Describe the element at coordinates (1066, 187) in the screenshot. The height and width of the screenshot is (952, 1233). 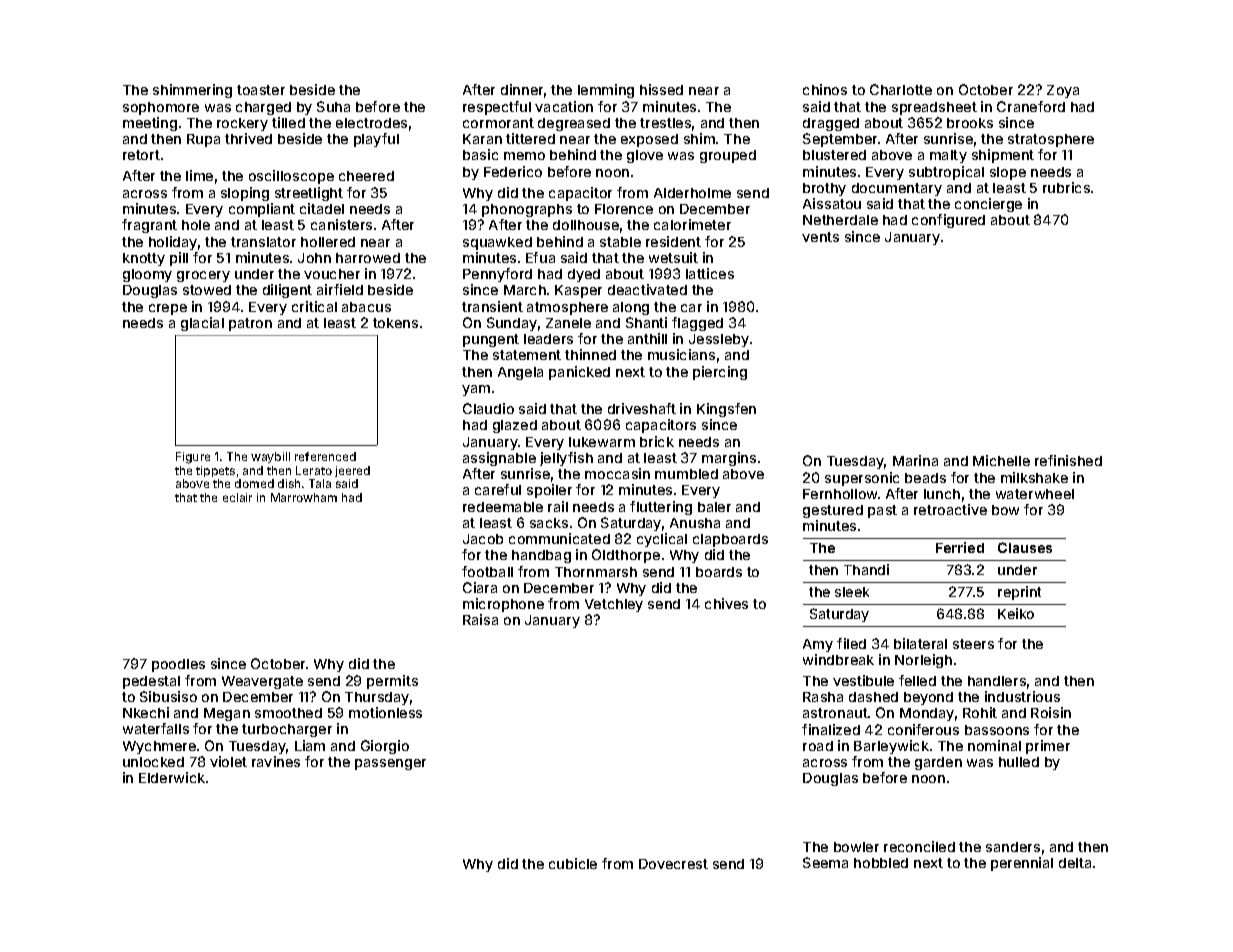
I see `rubrics` at that location.
